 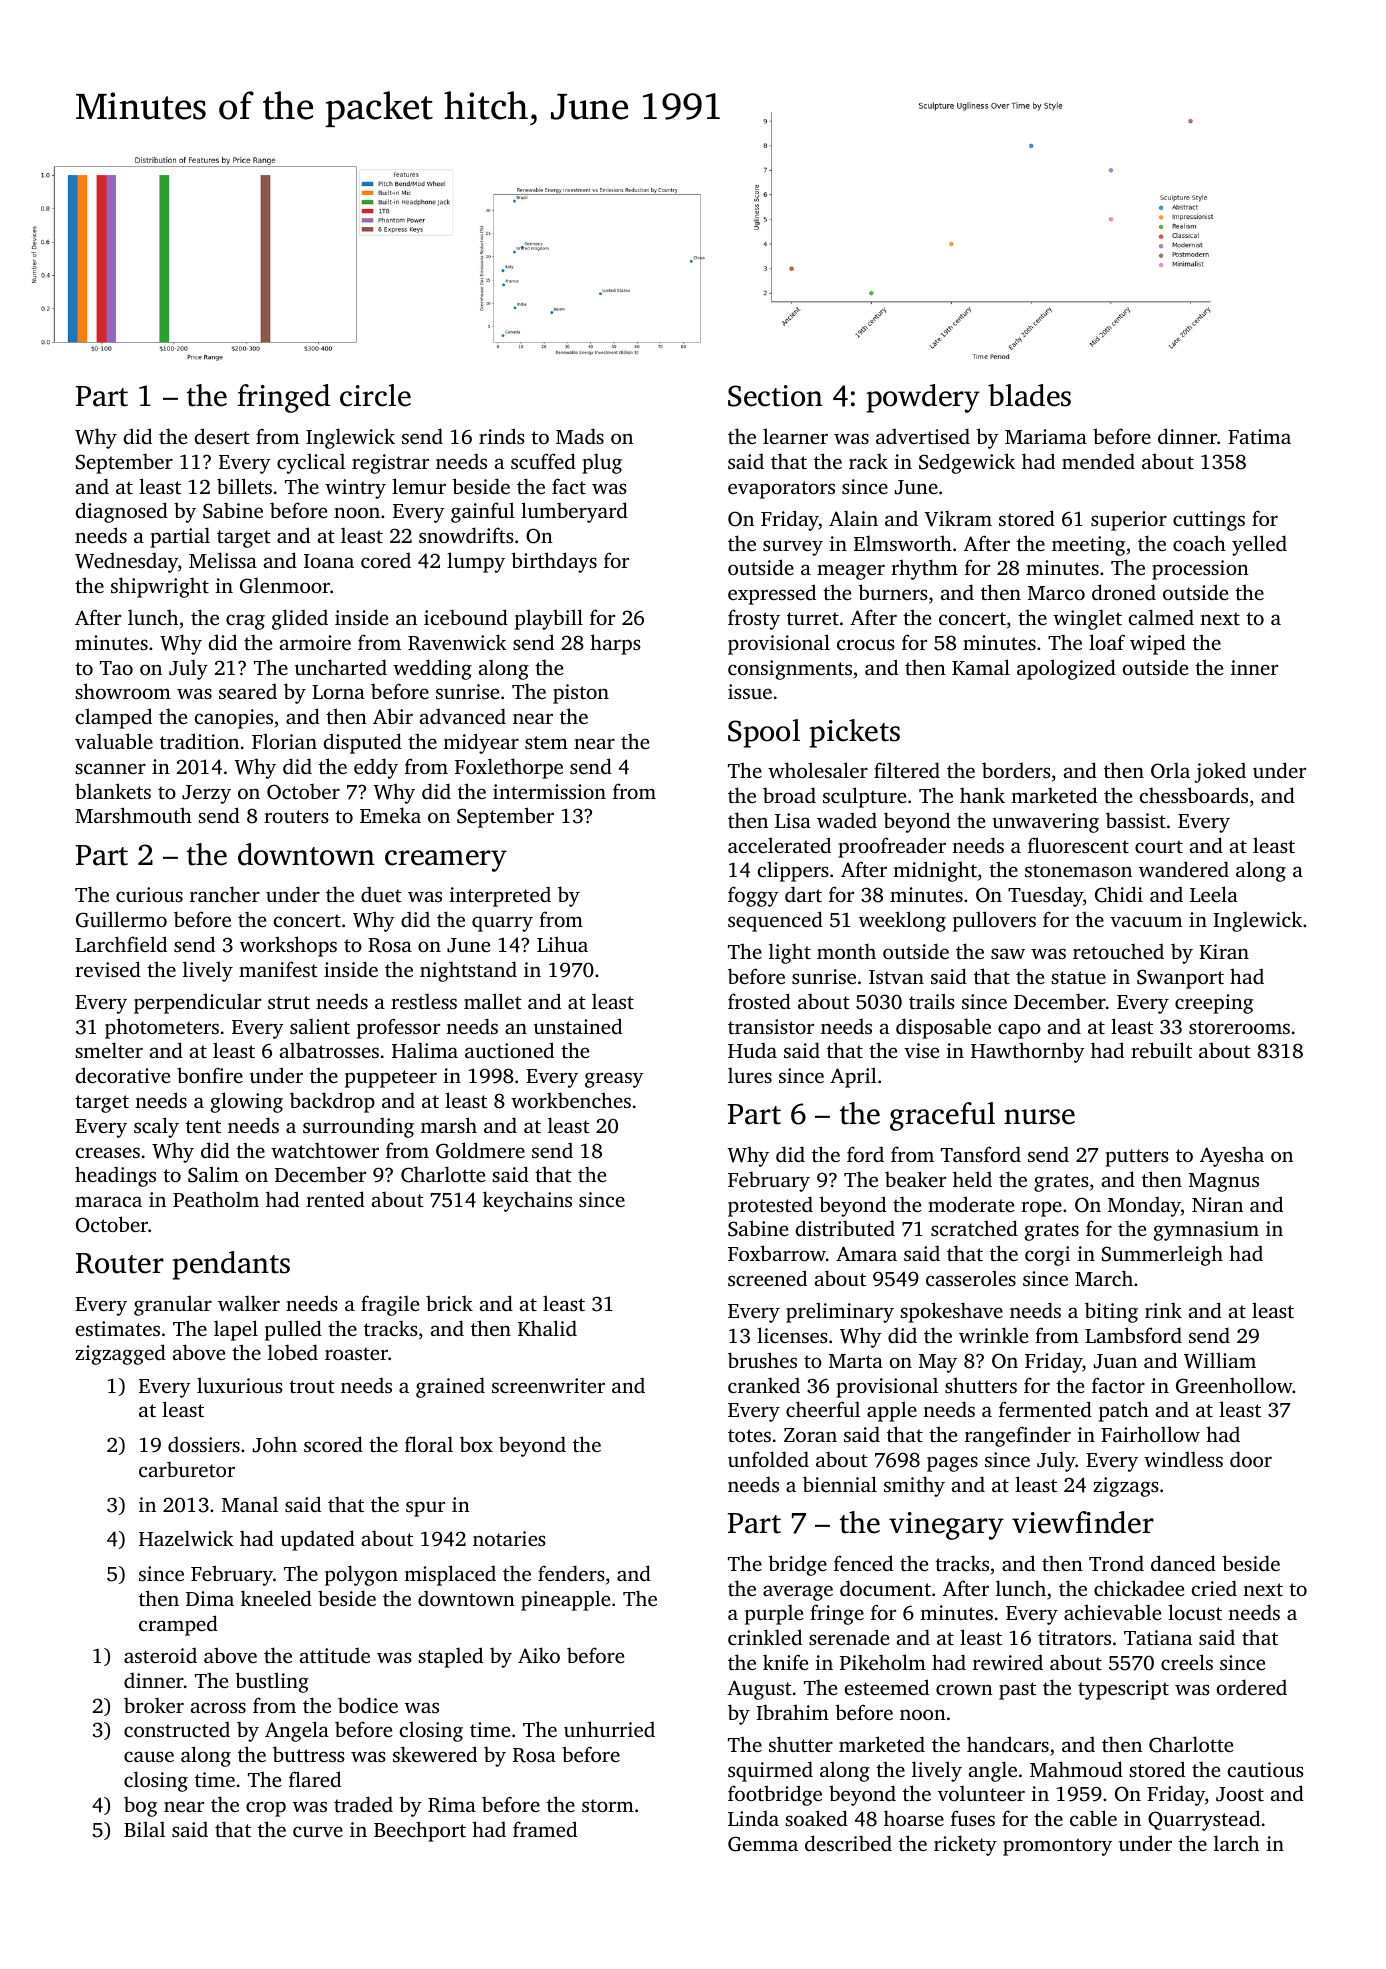 I want to click on lures, so click(x=750, y=1075).
